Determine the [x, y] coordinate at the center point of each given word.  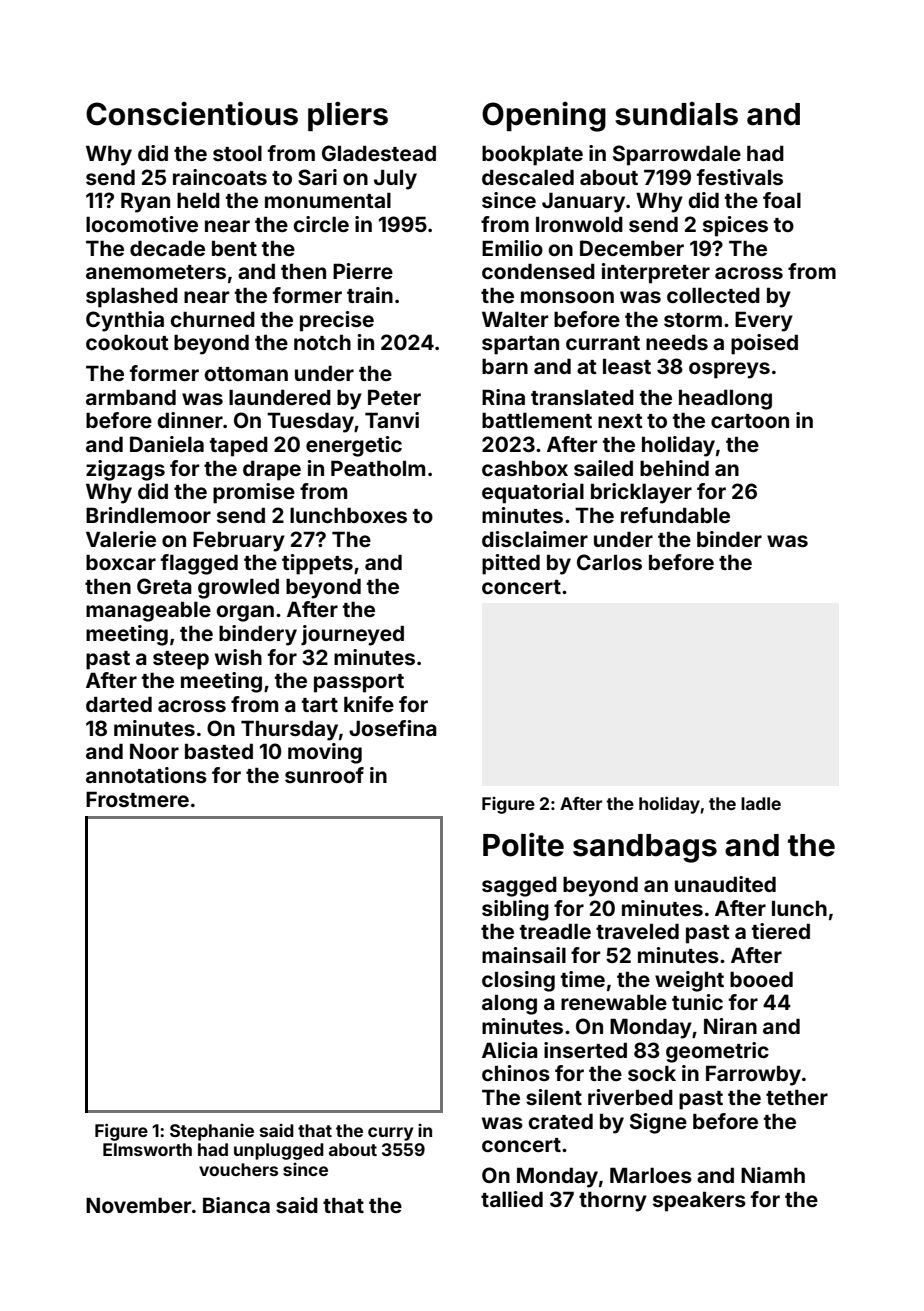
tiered [781, 931]
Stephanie [212, 1132]
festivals [740, 177]
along [509, 1004]
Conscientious [192, 113]
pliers [348, 116]
